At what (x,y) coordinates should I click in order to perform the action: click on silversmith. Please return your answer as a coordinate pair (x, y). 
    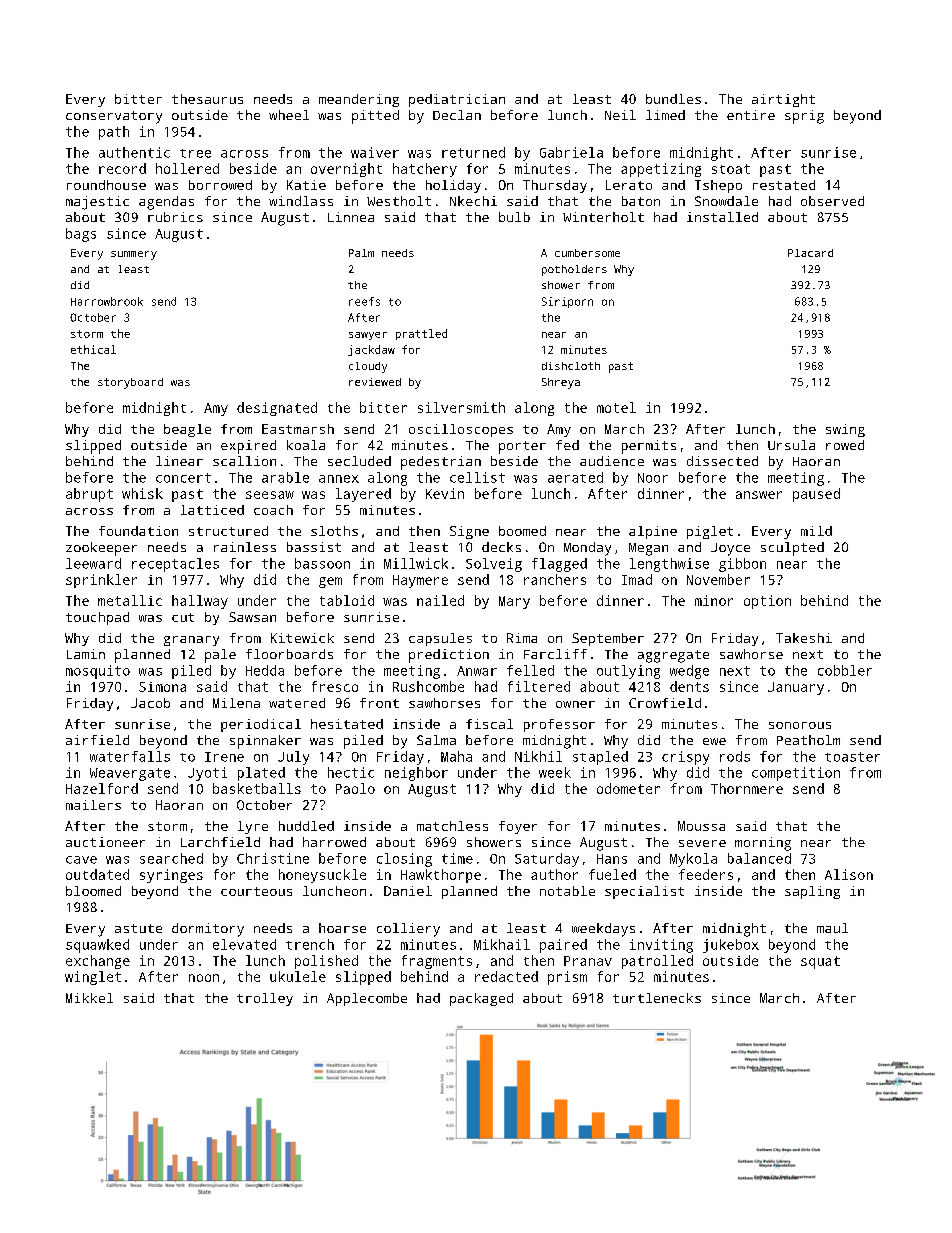
    Looking at the image, I should click on (461, 407).
